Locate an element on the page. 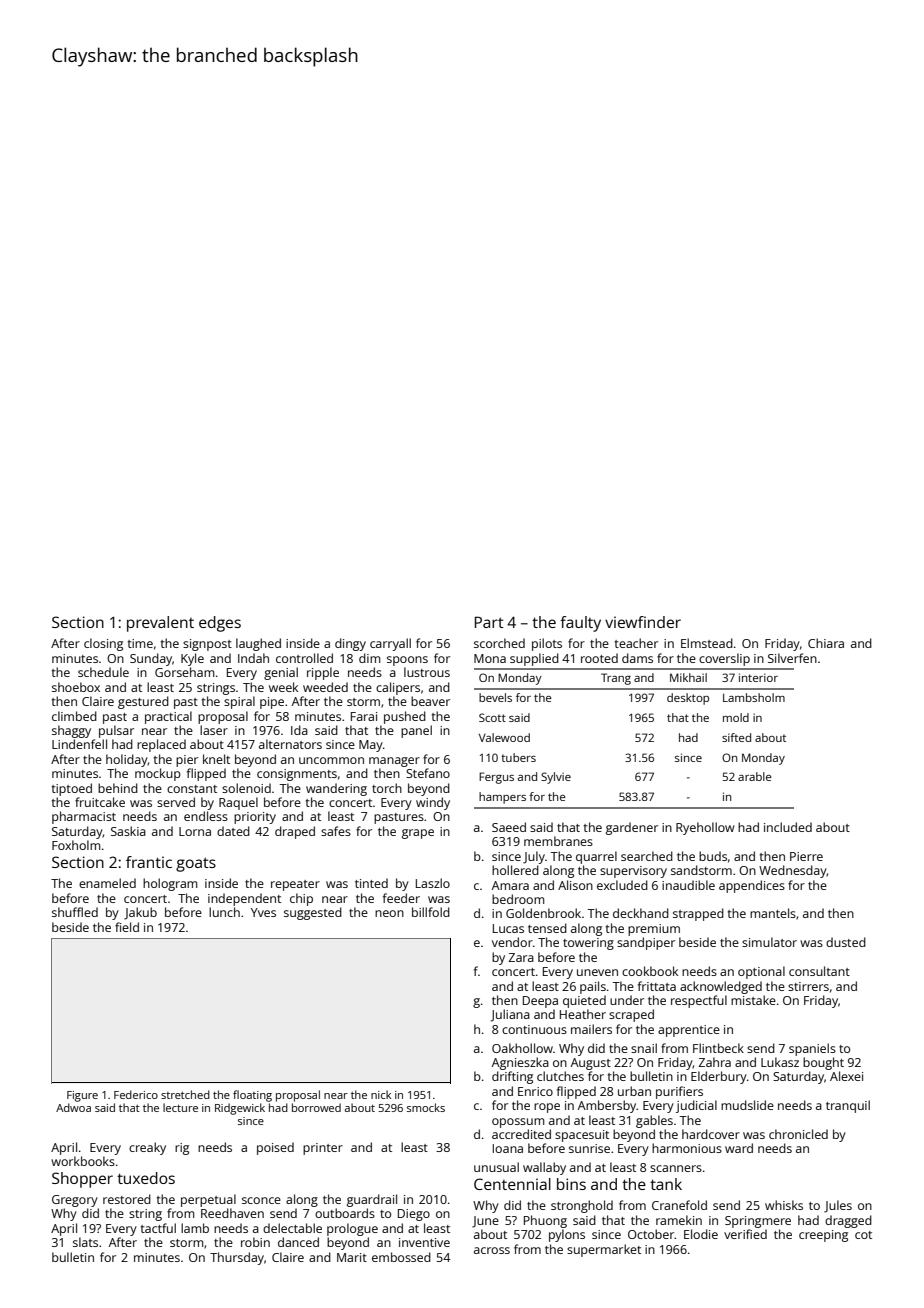 This image has height=1308, width=924. creaky is located at coordinates (147, 1148).
